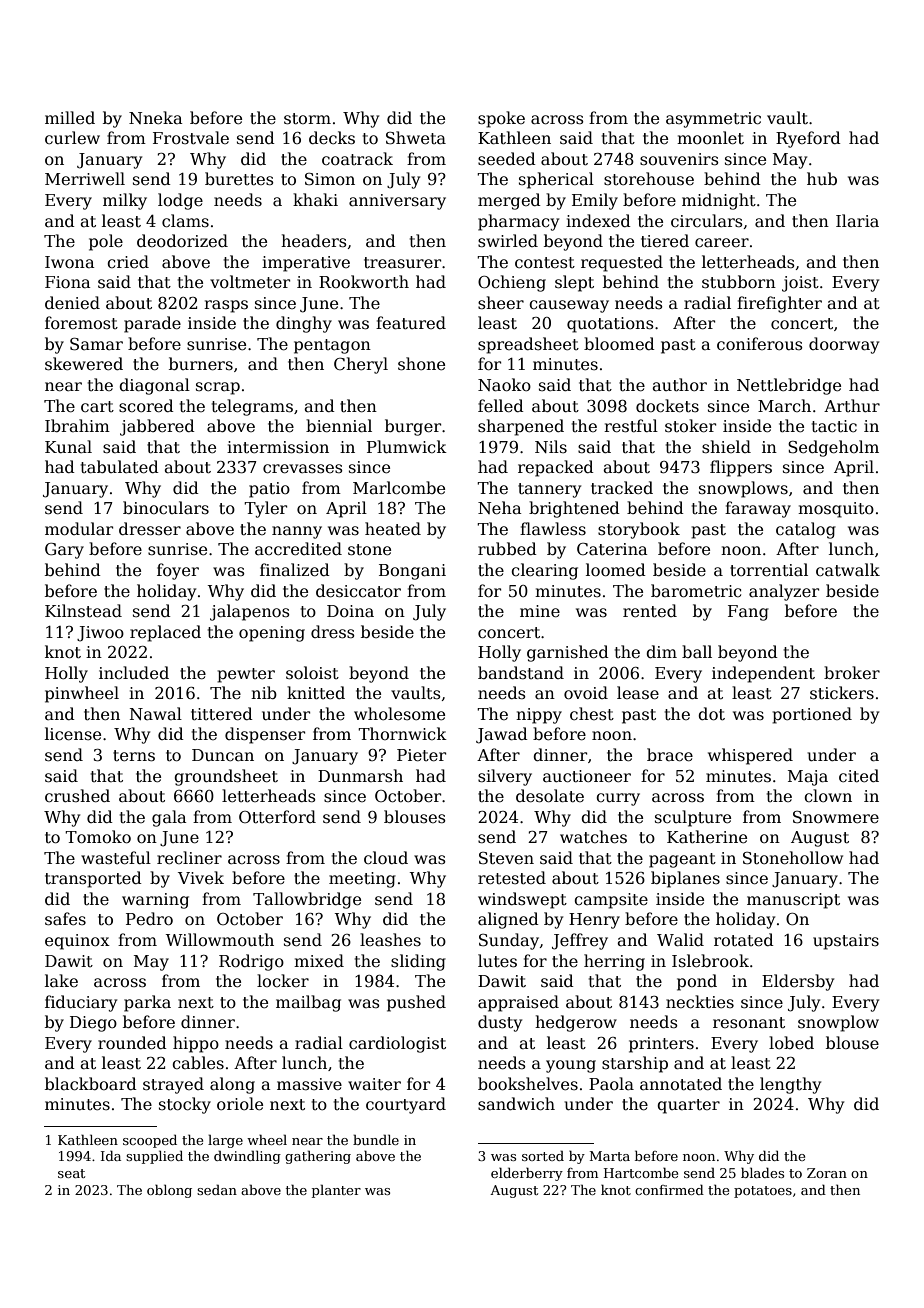 This page has width=924, height=1308. I want to click on asymmetric, so click(713, 120).
